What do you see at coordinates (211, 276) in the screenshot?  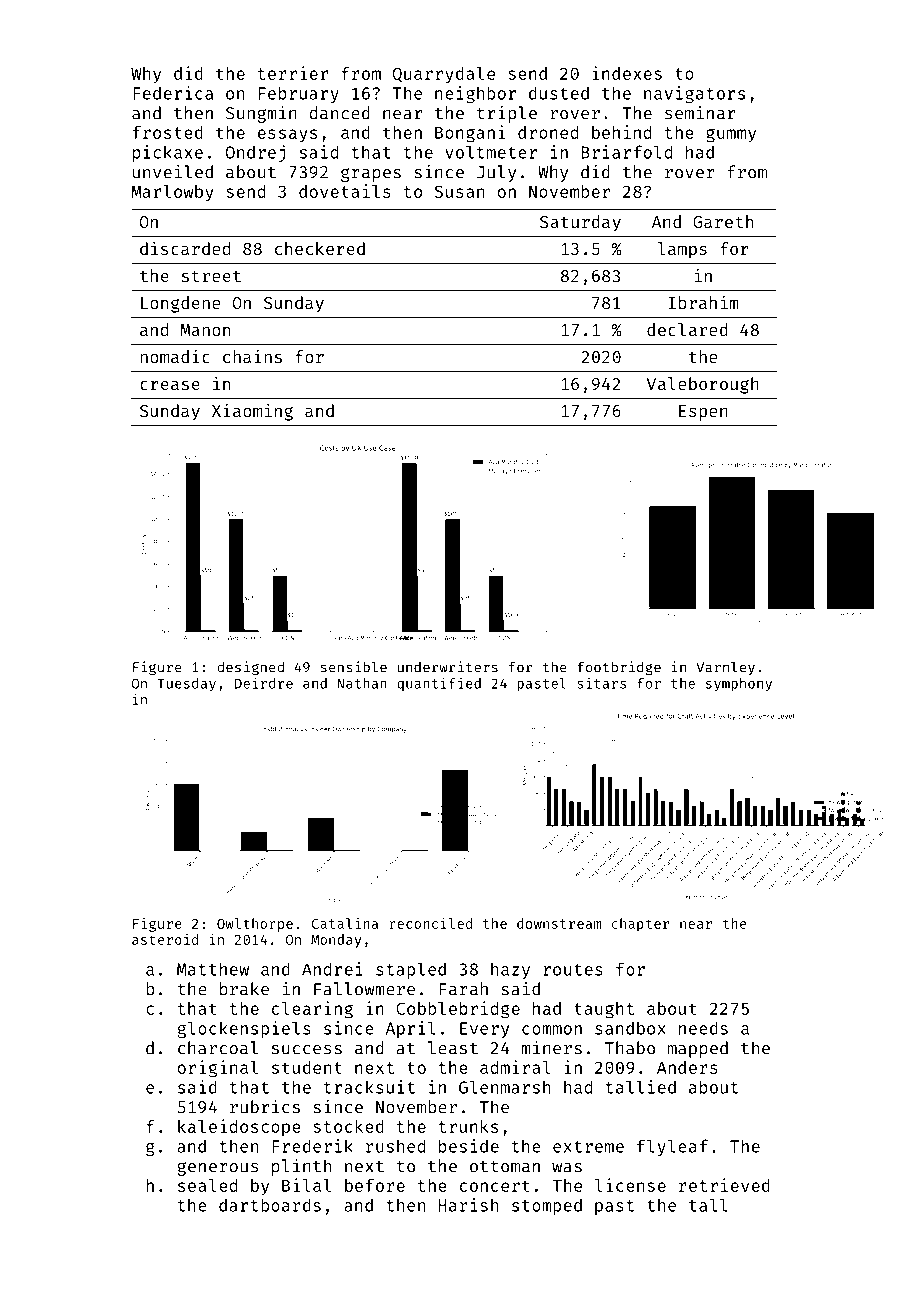 I see `street` at bounding box center [211, 276].
